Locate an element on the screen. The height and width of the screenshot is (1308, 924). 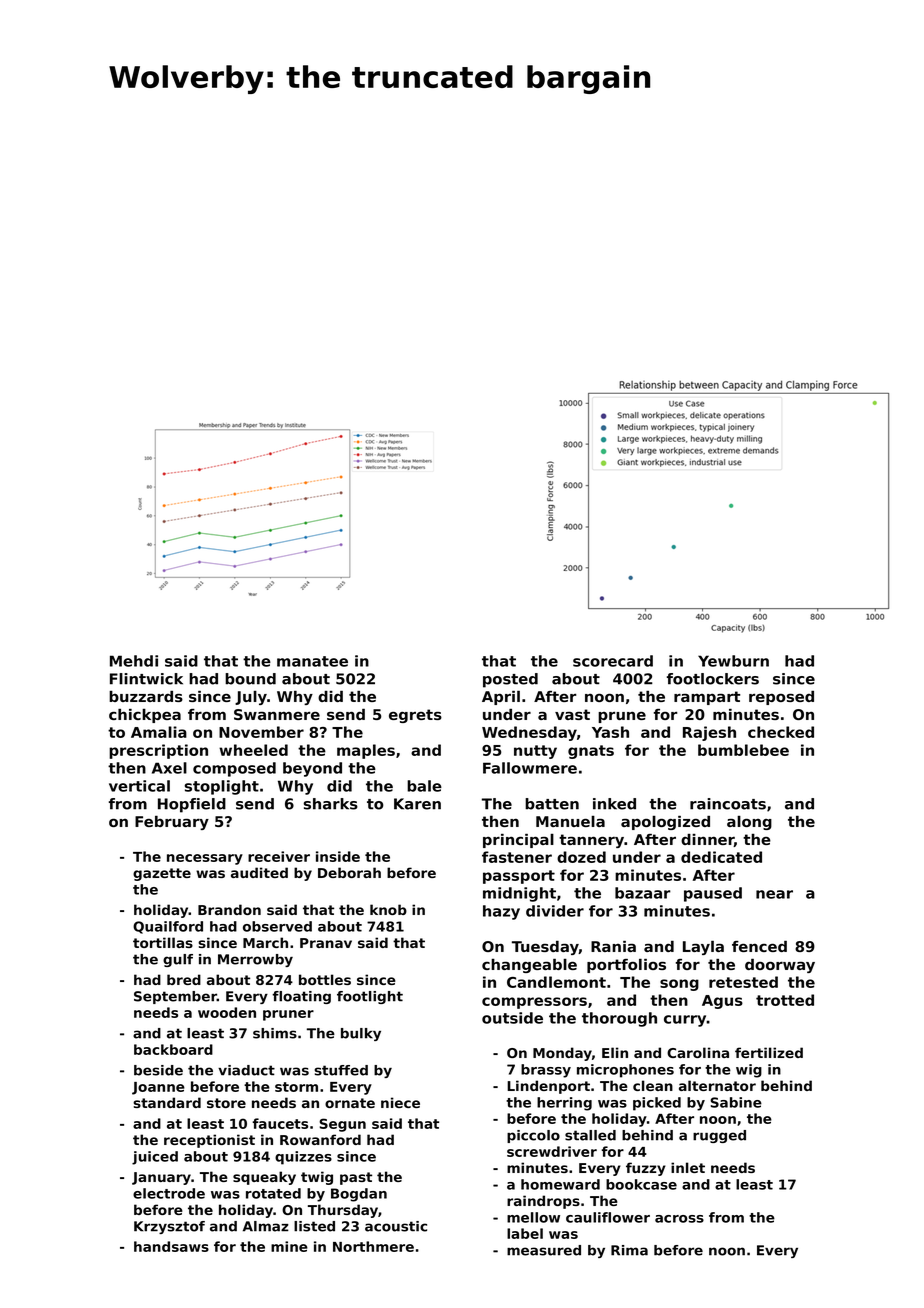
posted is located at coordinates (510, 680).
